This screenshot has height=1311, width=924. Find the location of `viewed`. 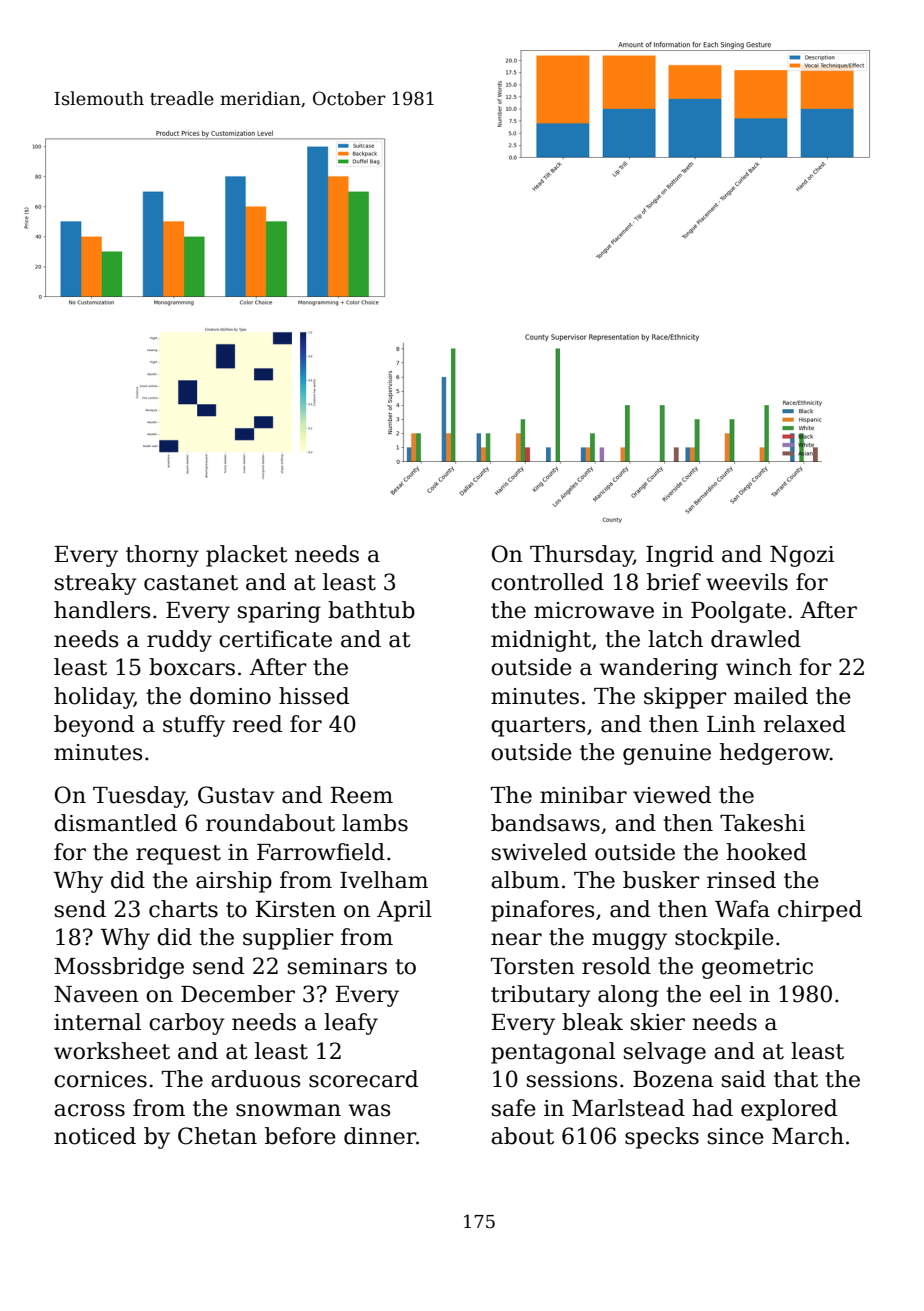

viewed is located at coordinates (672, 795).
